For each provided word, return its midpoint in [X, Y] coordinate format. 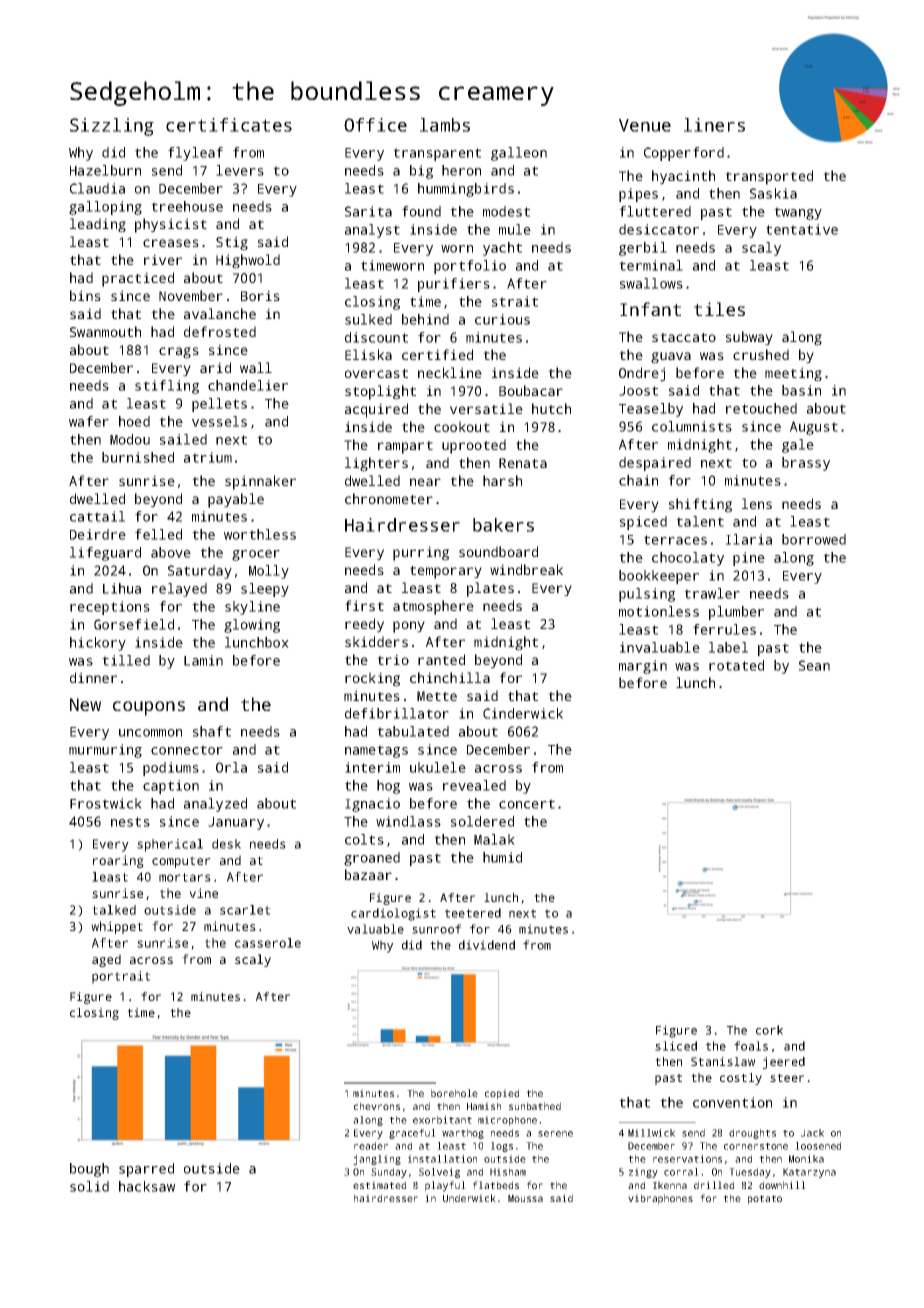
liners [714, 125]
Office [375, 125]
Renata [523, 463]
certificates [229, 125]
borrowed [814, 539]
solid [89, 1186]
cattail [97, 516]
